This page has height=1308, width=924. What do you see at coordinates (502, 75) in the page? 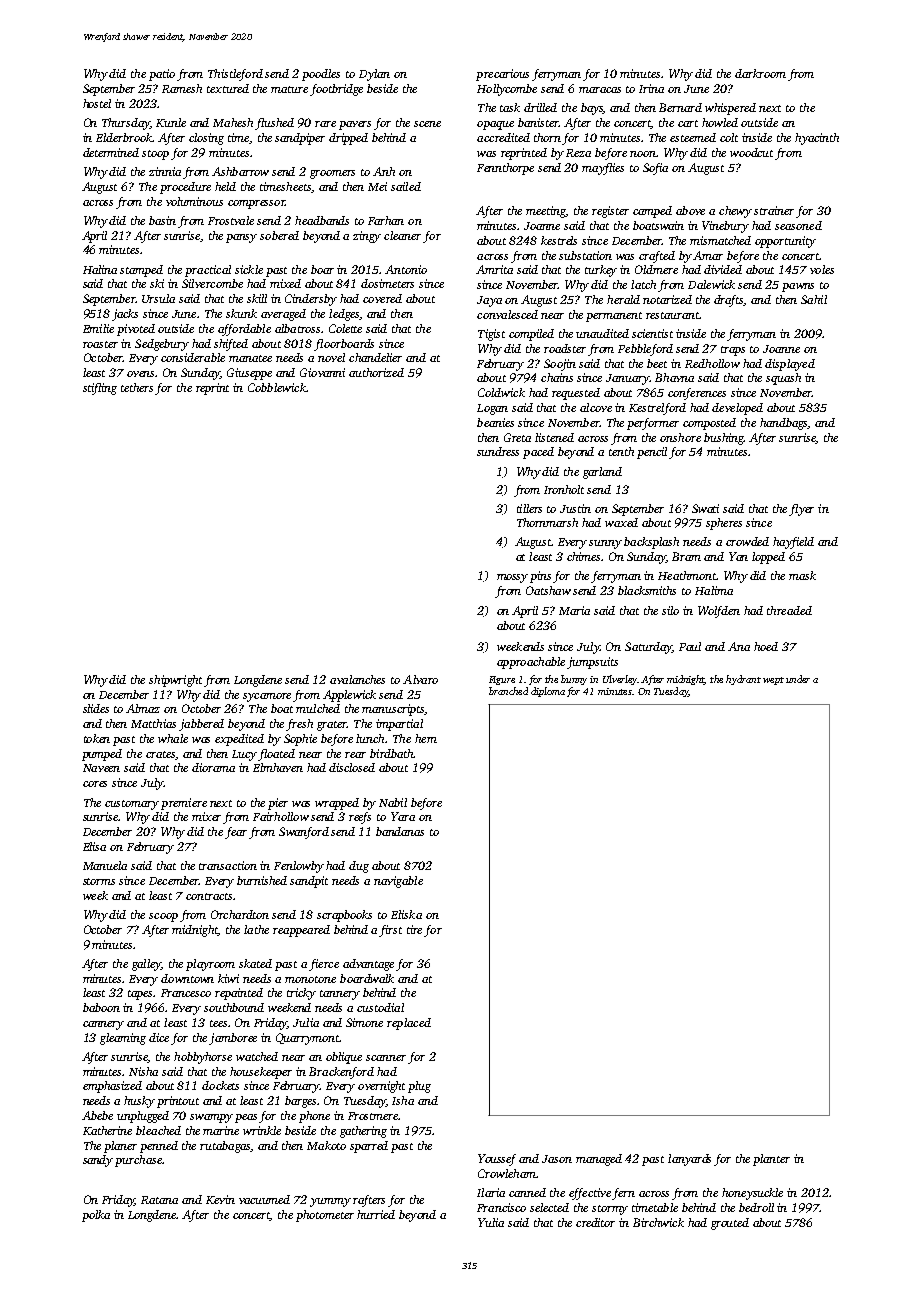
I see `precarious` at bounding box center [502, 75].
